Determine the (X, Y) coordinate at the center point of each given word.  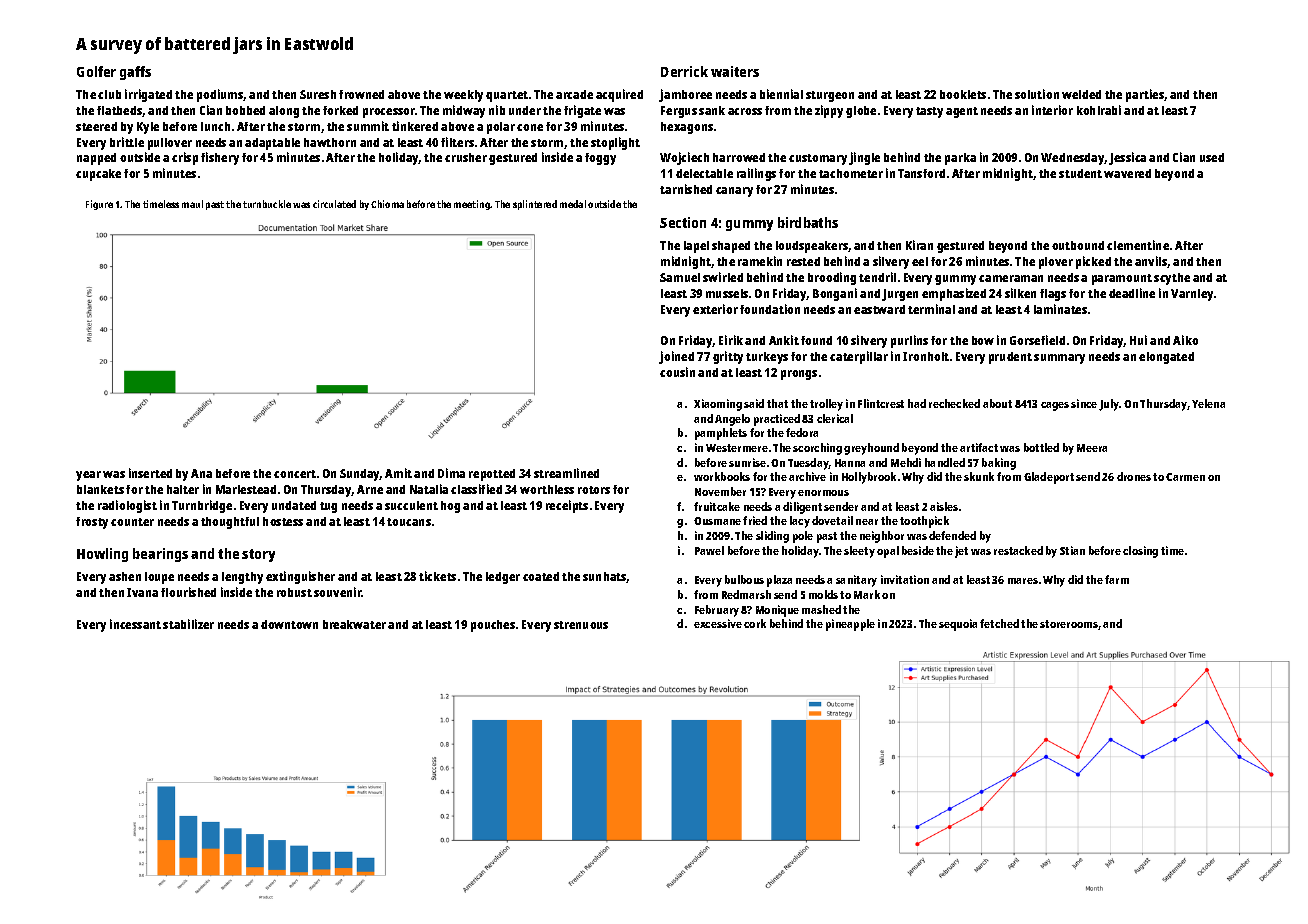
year (88, 476)
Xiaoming (718, 405)
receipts (567, 506)
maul (192, 204)
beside (918, 550)
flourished (188, 592)
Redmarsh (746, 594)
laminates (1060, 309)
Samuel (680, 277)
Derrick (684, 71)
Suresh (318, 94)
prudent (1010, 358)
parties (1145, 95)
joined (676, 357)
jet (961, 552)
